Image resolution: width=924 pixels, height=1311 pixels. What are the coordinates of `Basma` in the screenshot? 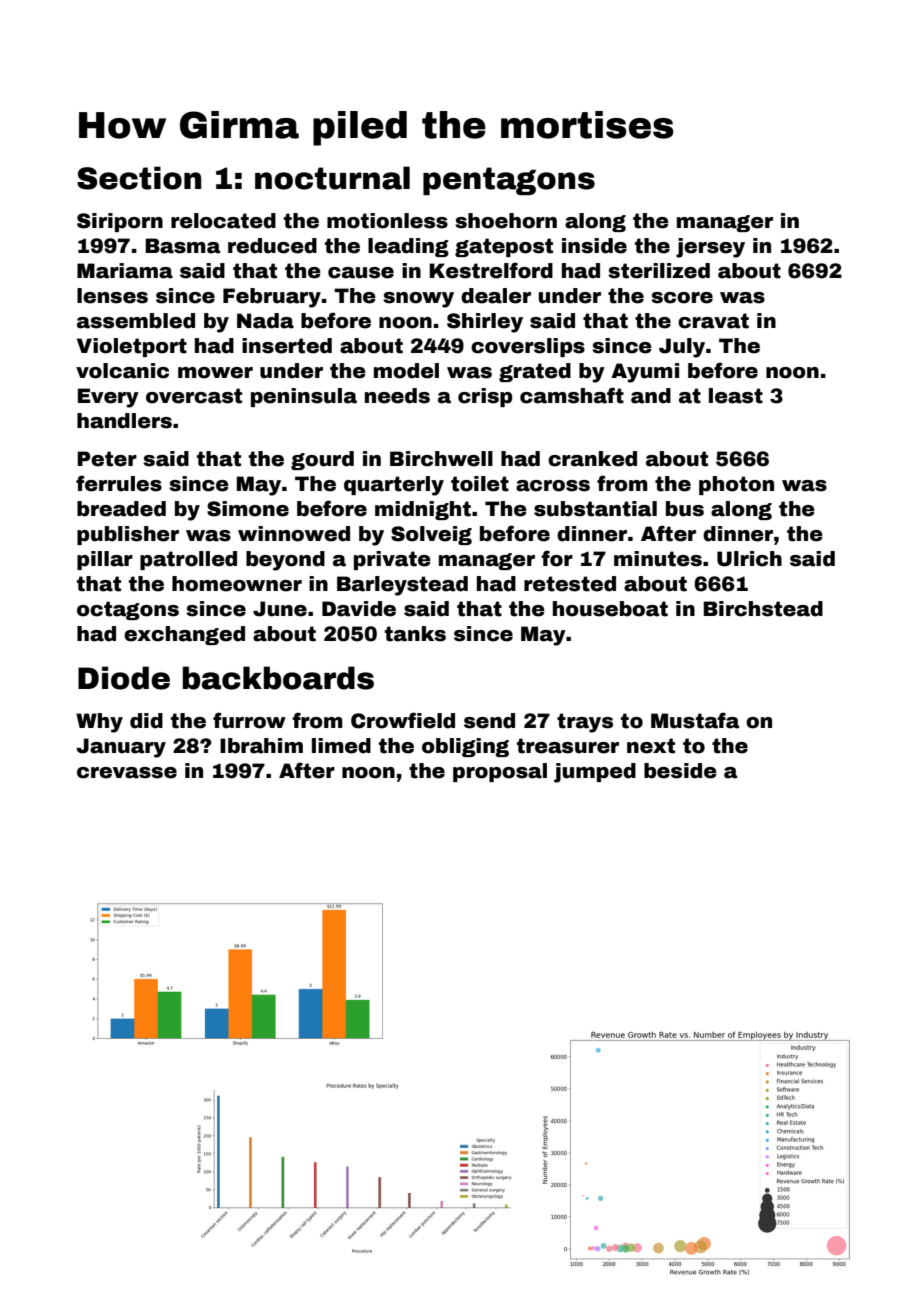 It's located at (183, 246).
